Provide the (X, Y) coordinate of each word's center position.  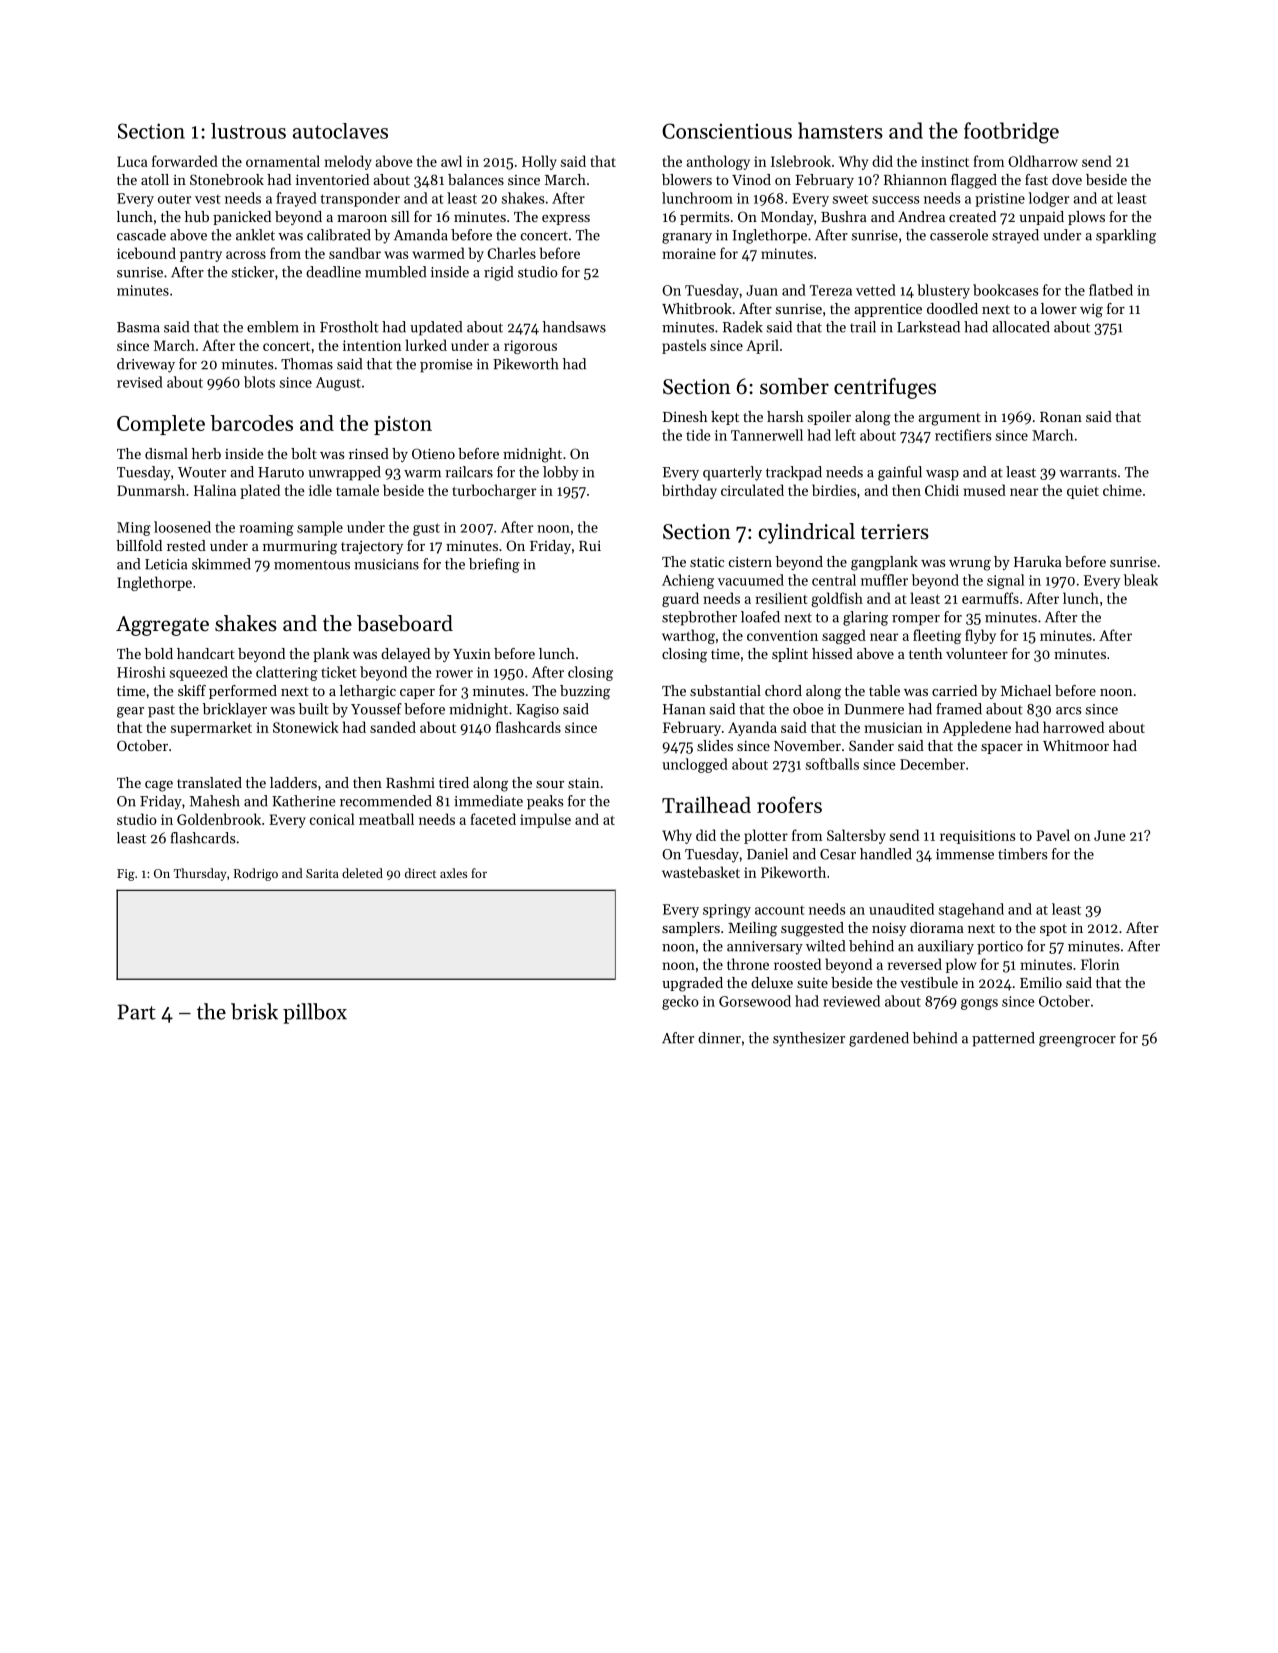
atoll (155, 179)
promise (446, 366)
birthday (689, 491)
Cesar (838, 854)
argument (949, 419)
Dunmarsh (151, 490)
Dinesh (685, 416)
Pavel (1053, 835)
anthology (718, 162)
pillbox (315, 1013)
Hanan (684, 709)
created (972, 216)
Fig (126, 875)
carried (954, 690)
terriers (895, 532)
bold (159, 653)
